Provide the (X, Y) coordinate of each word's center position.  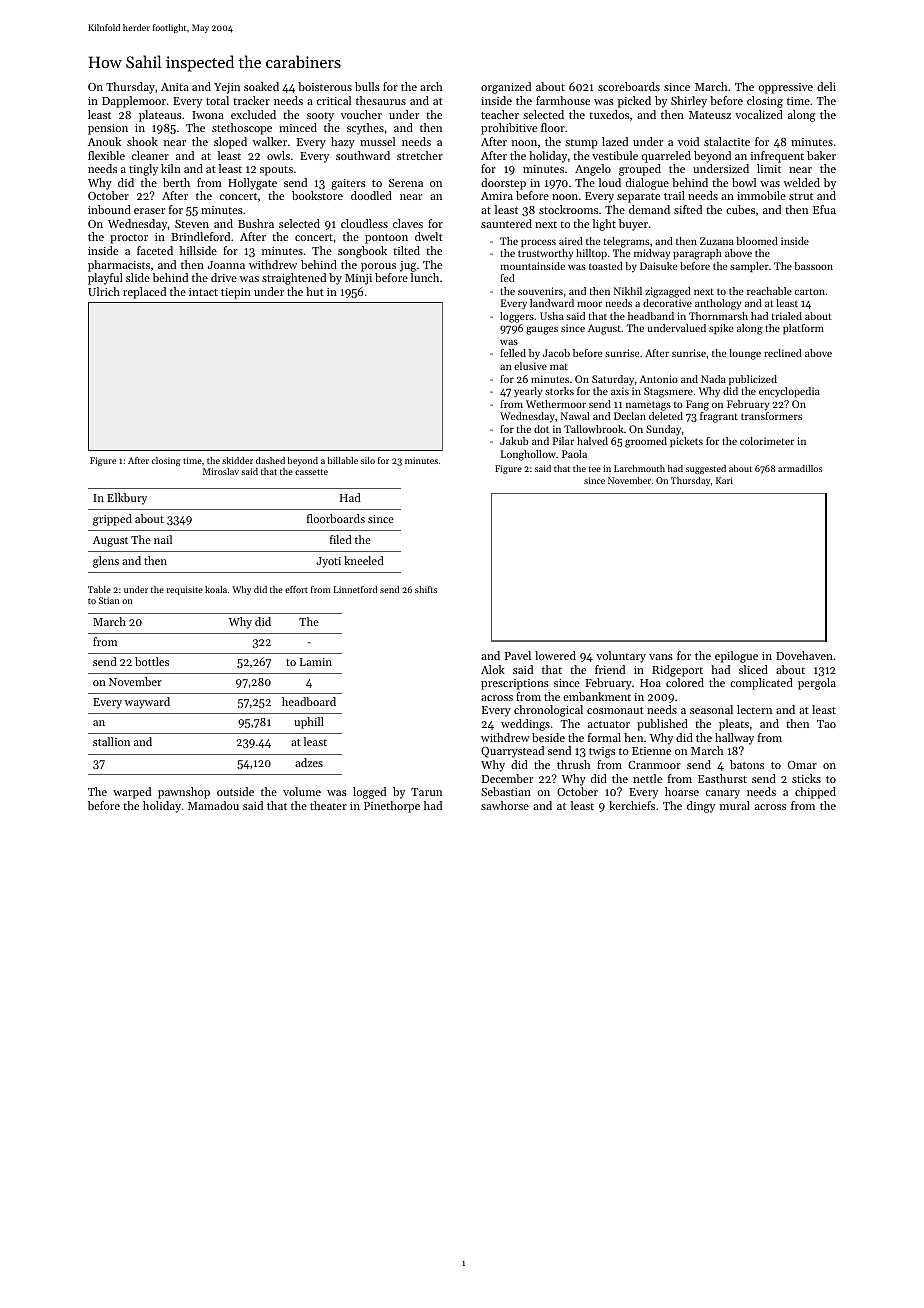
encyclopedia (789, 392)
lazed (615, 141)
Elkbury (127, 499)
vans (661, 657)
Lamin (316, 662)
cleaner (150, 155)
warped (132, 793)
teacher (500, 114)
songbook (362, 252)
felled (513, 353)
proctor (129, 239)
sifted (688, 209)
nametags (648, 406)
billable (343, 460)
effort (296, 589)
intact (203, 292)
